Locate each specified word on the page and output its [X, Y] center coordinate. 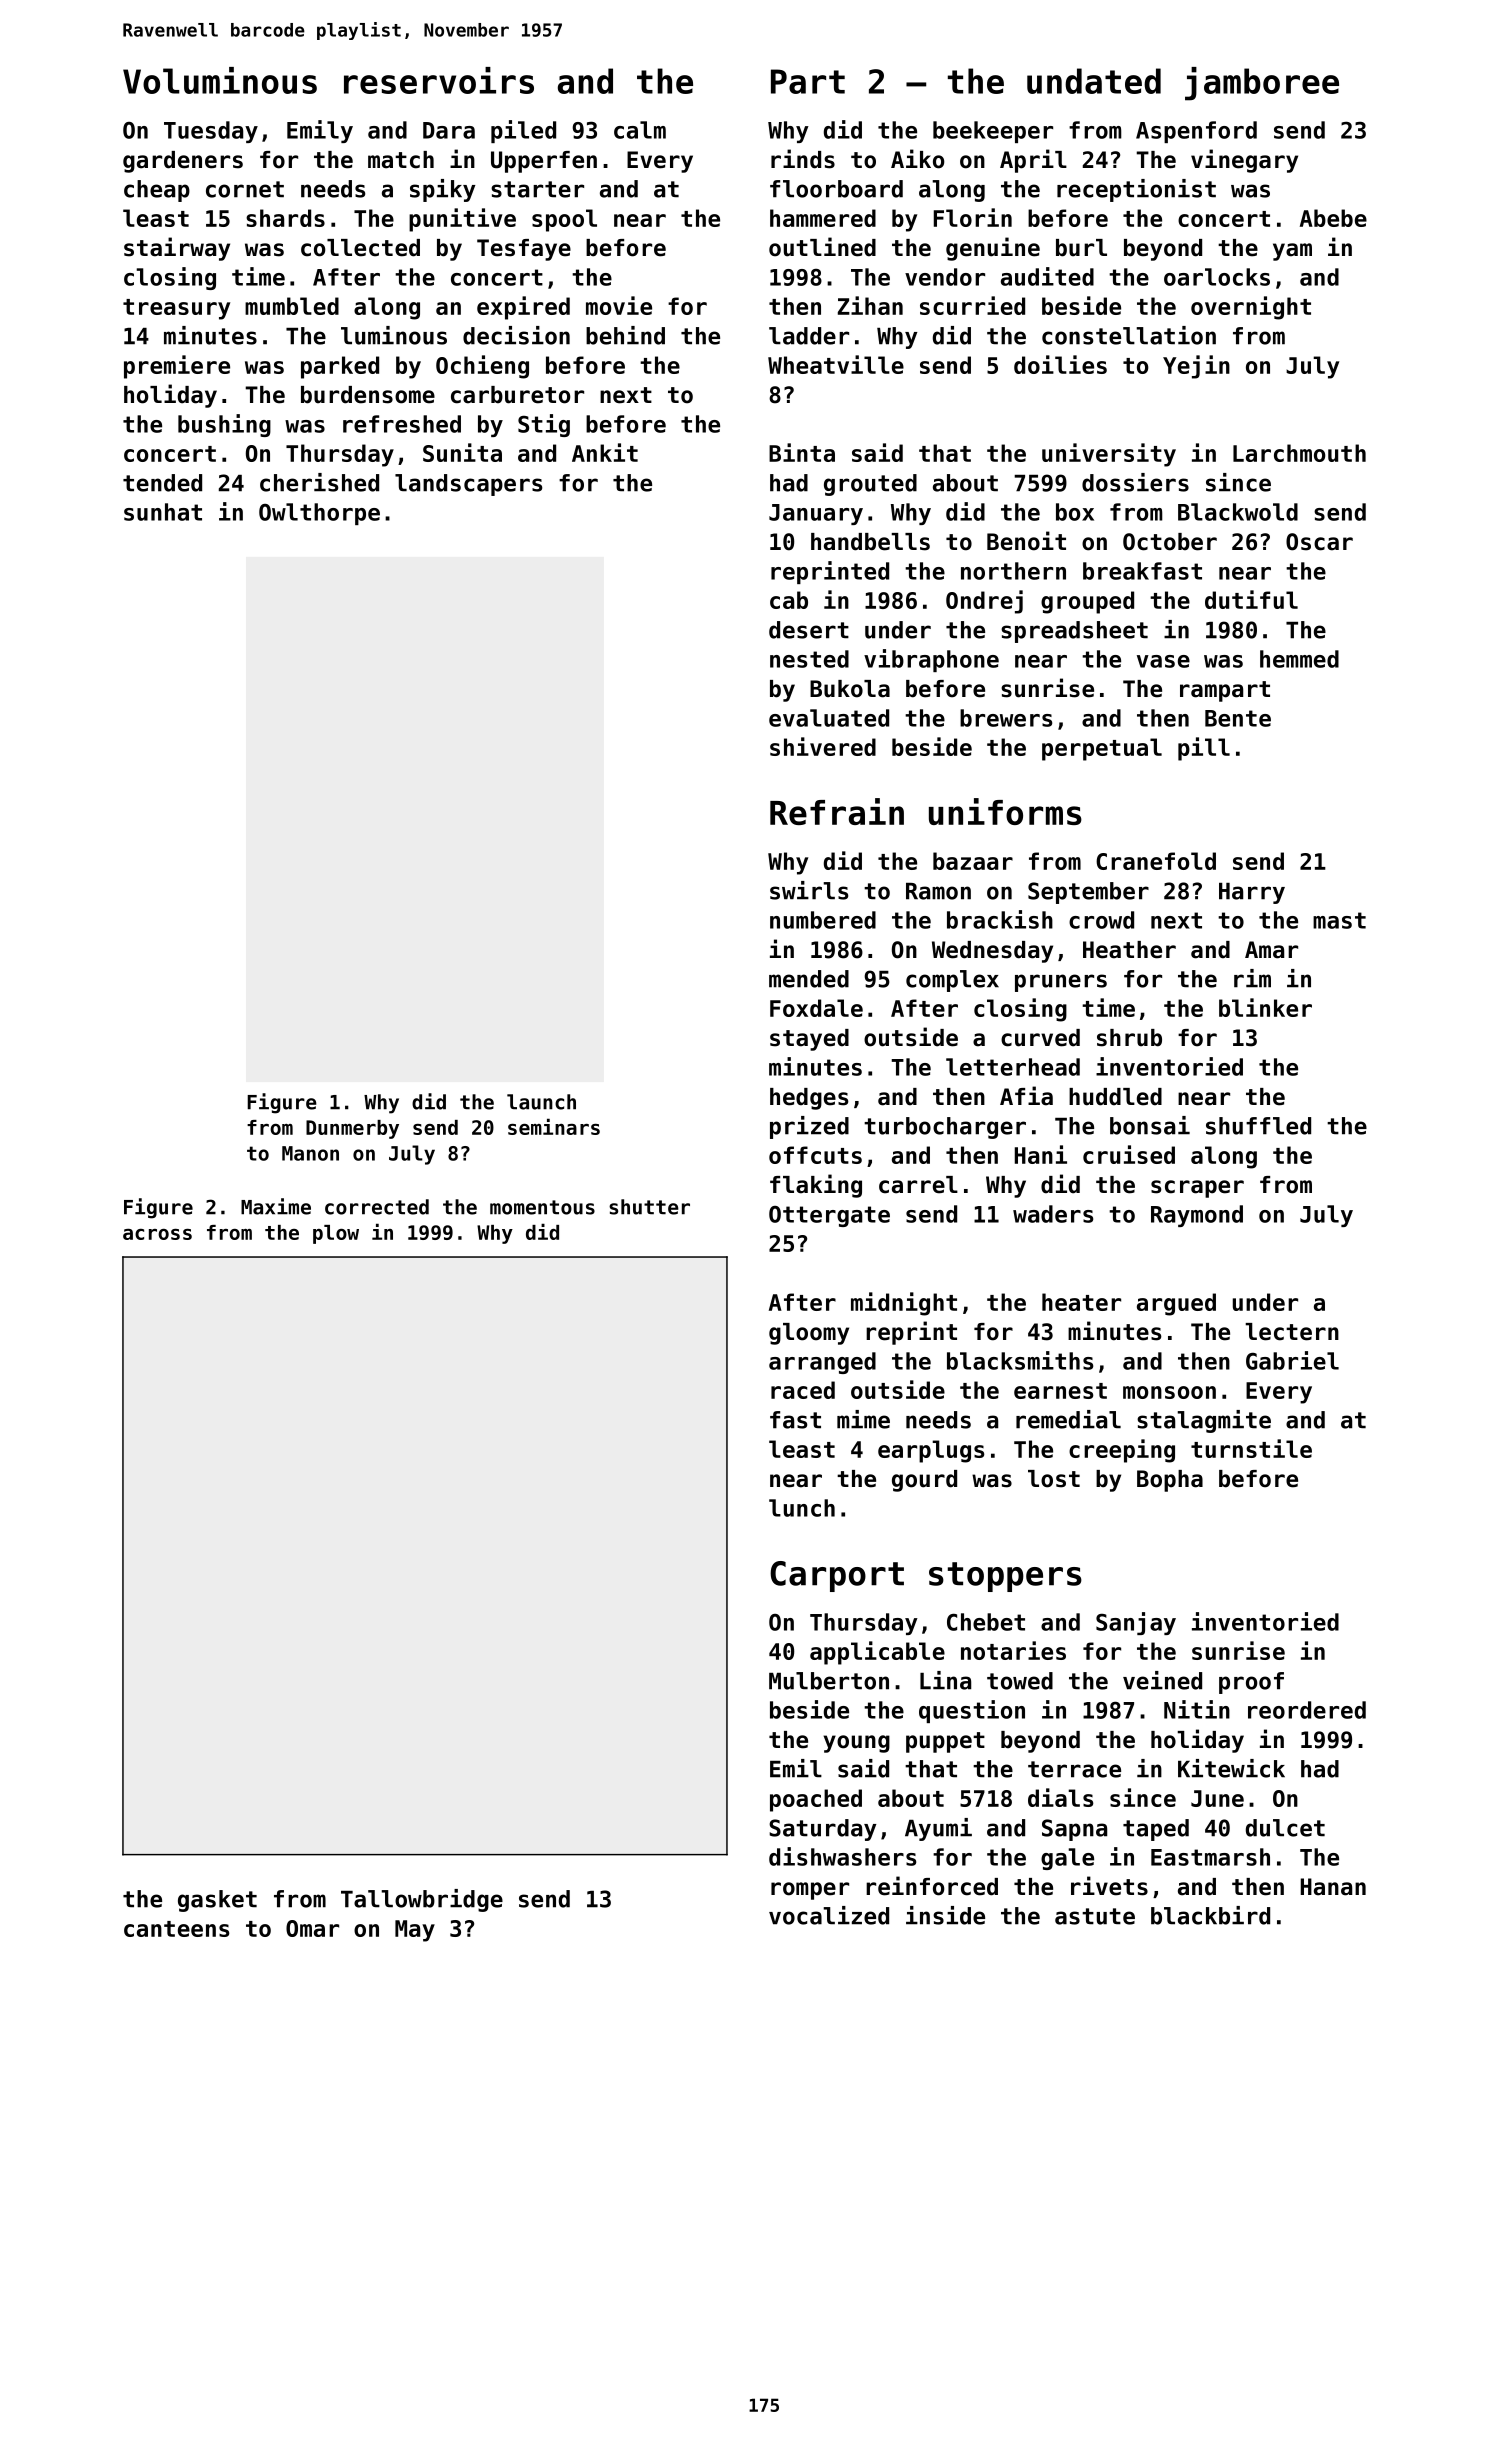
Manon [310, 1153]
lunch [802, 1508]
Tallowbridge [422, 1900]
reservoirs [439, 80]
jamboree [1262, 84]
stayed [809, 1040]
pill [1204, 749]
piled [523, 131]
